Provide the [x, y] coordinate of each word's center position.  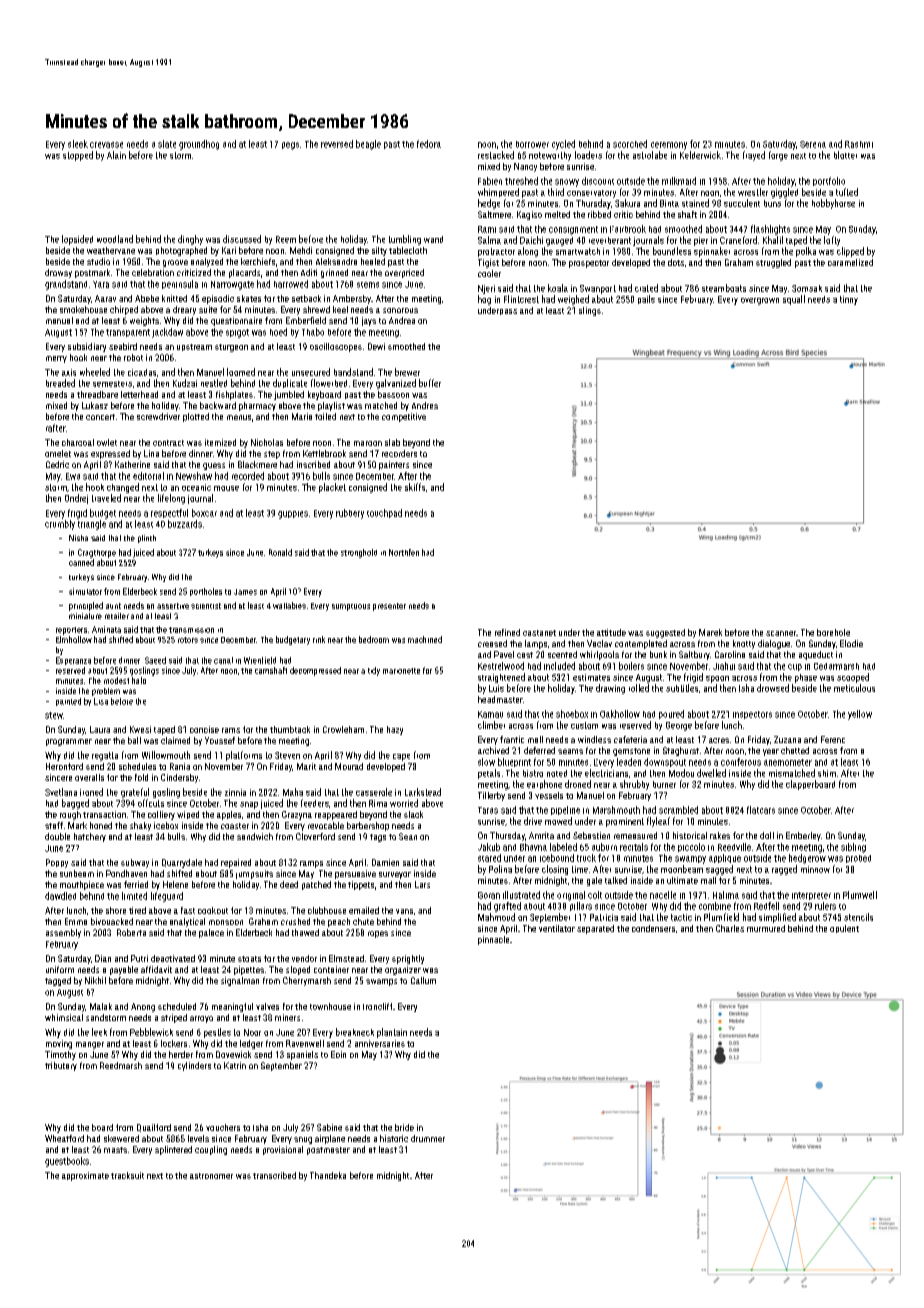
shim [827, 773]
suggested [665, 633]
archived [493, 750]
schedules [137, 766]
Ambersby [352, 299]
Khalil [773, 240]
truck [586, 858]
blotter [845, 155]
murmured [766, 928]
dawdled [60, 896]
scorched [630, 144]
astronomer [211, 1176]
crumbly [60, 525]
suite [208, 309]
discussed [242, 239]
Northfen [404, 552]
